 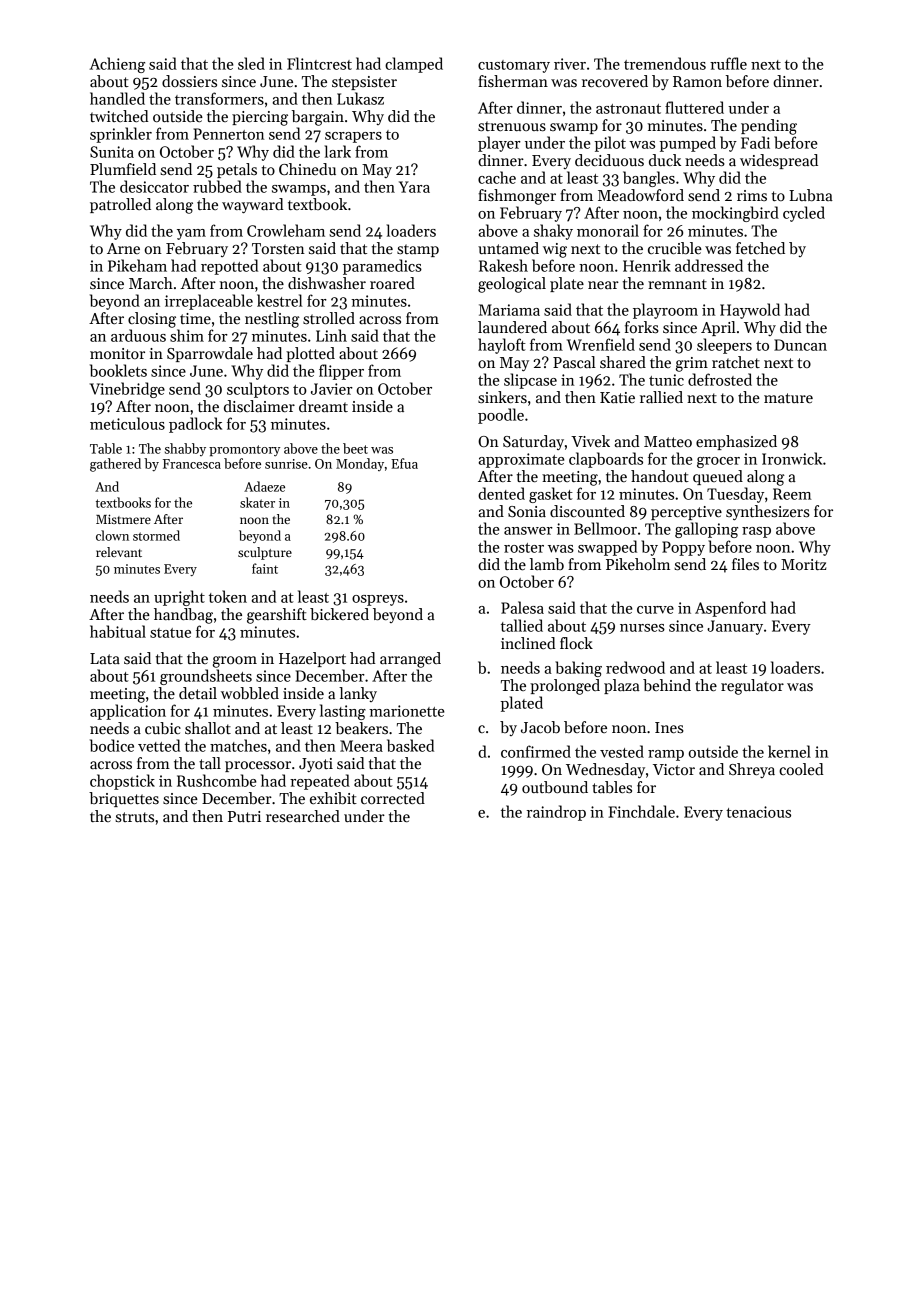 I want to click on Moritz, so click(x=803, y=564).
